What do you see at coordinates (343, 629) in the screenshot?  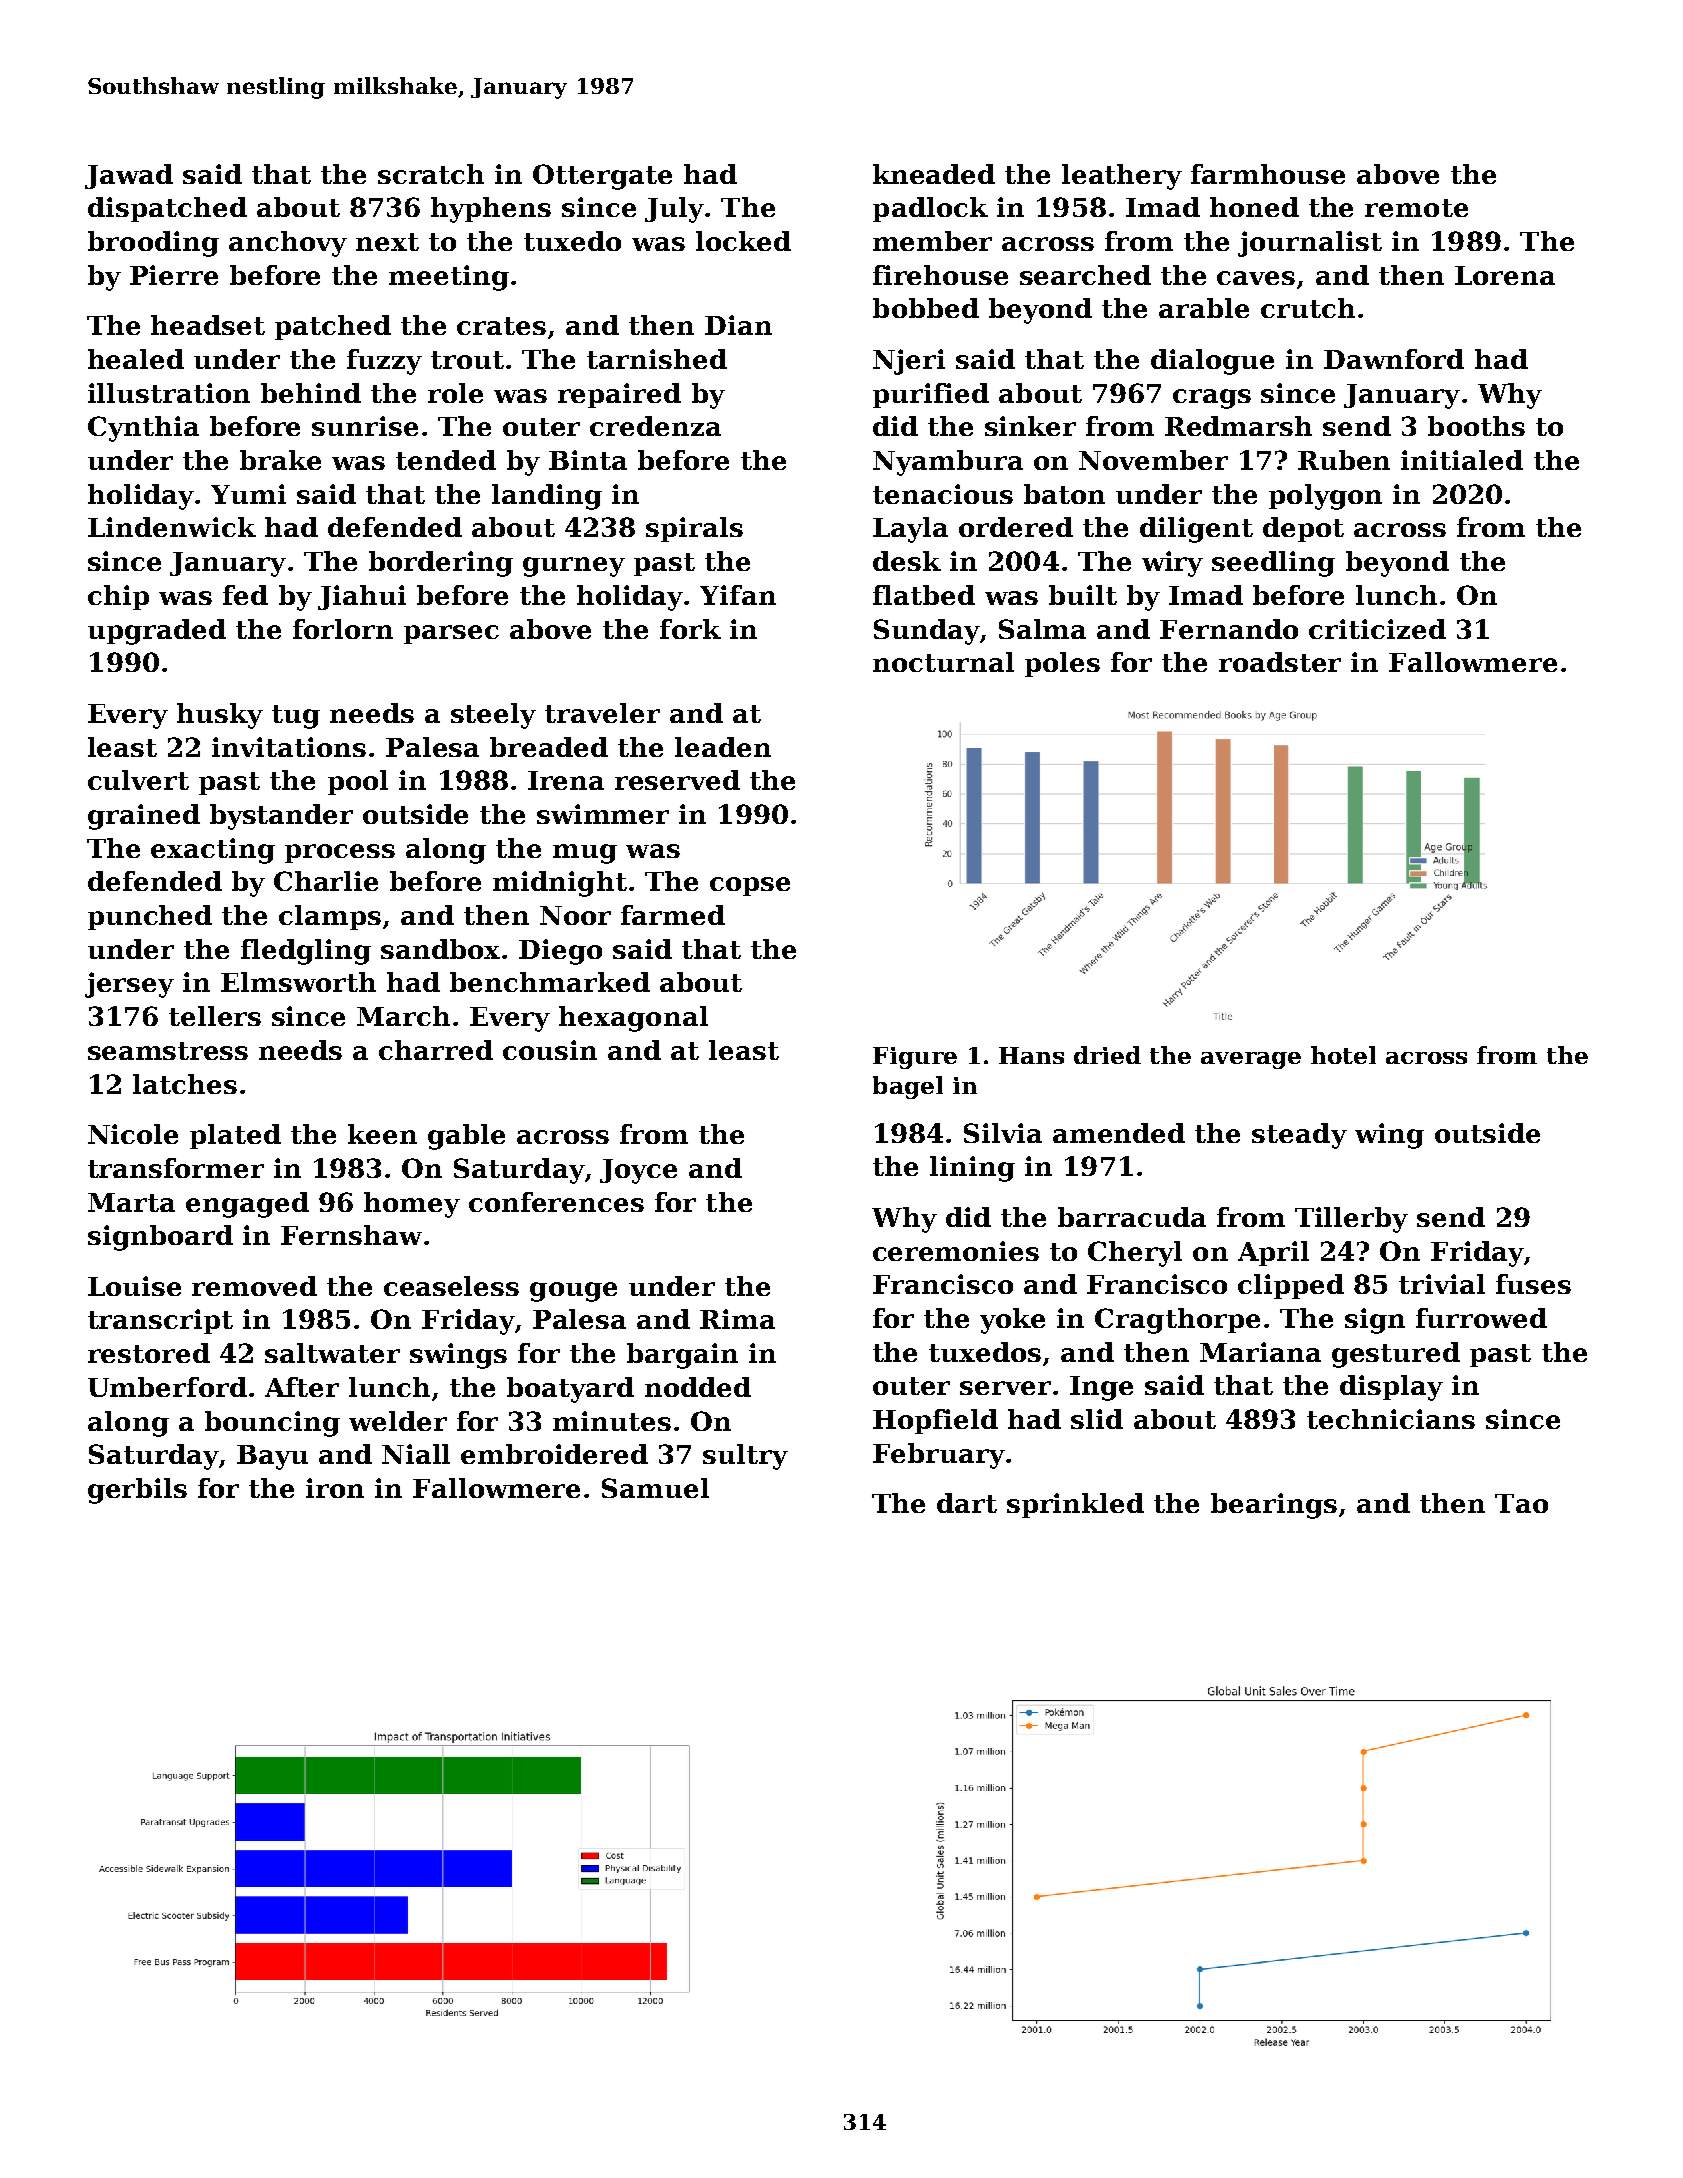 I see `forlorn` at bounding box center [343, 629].
